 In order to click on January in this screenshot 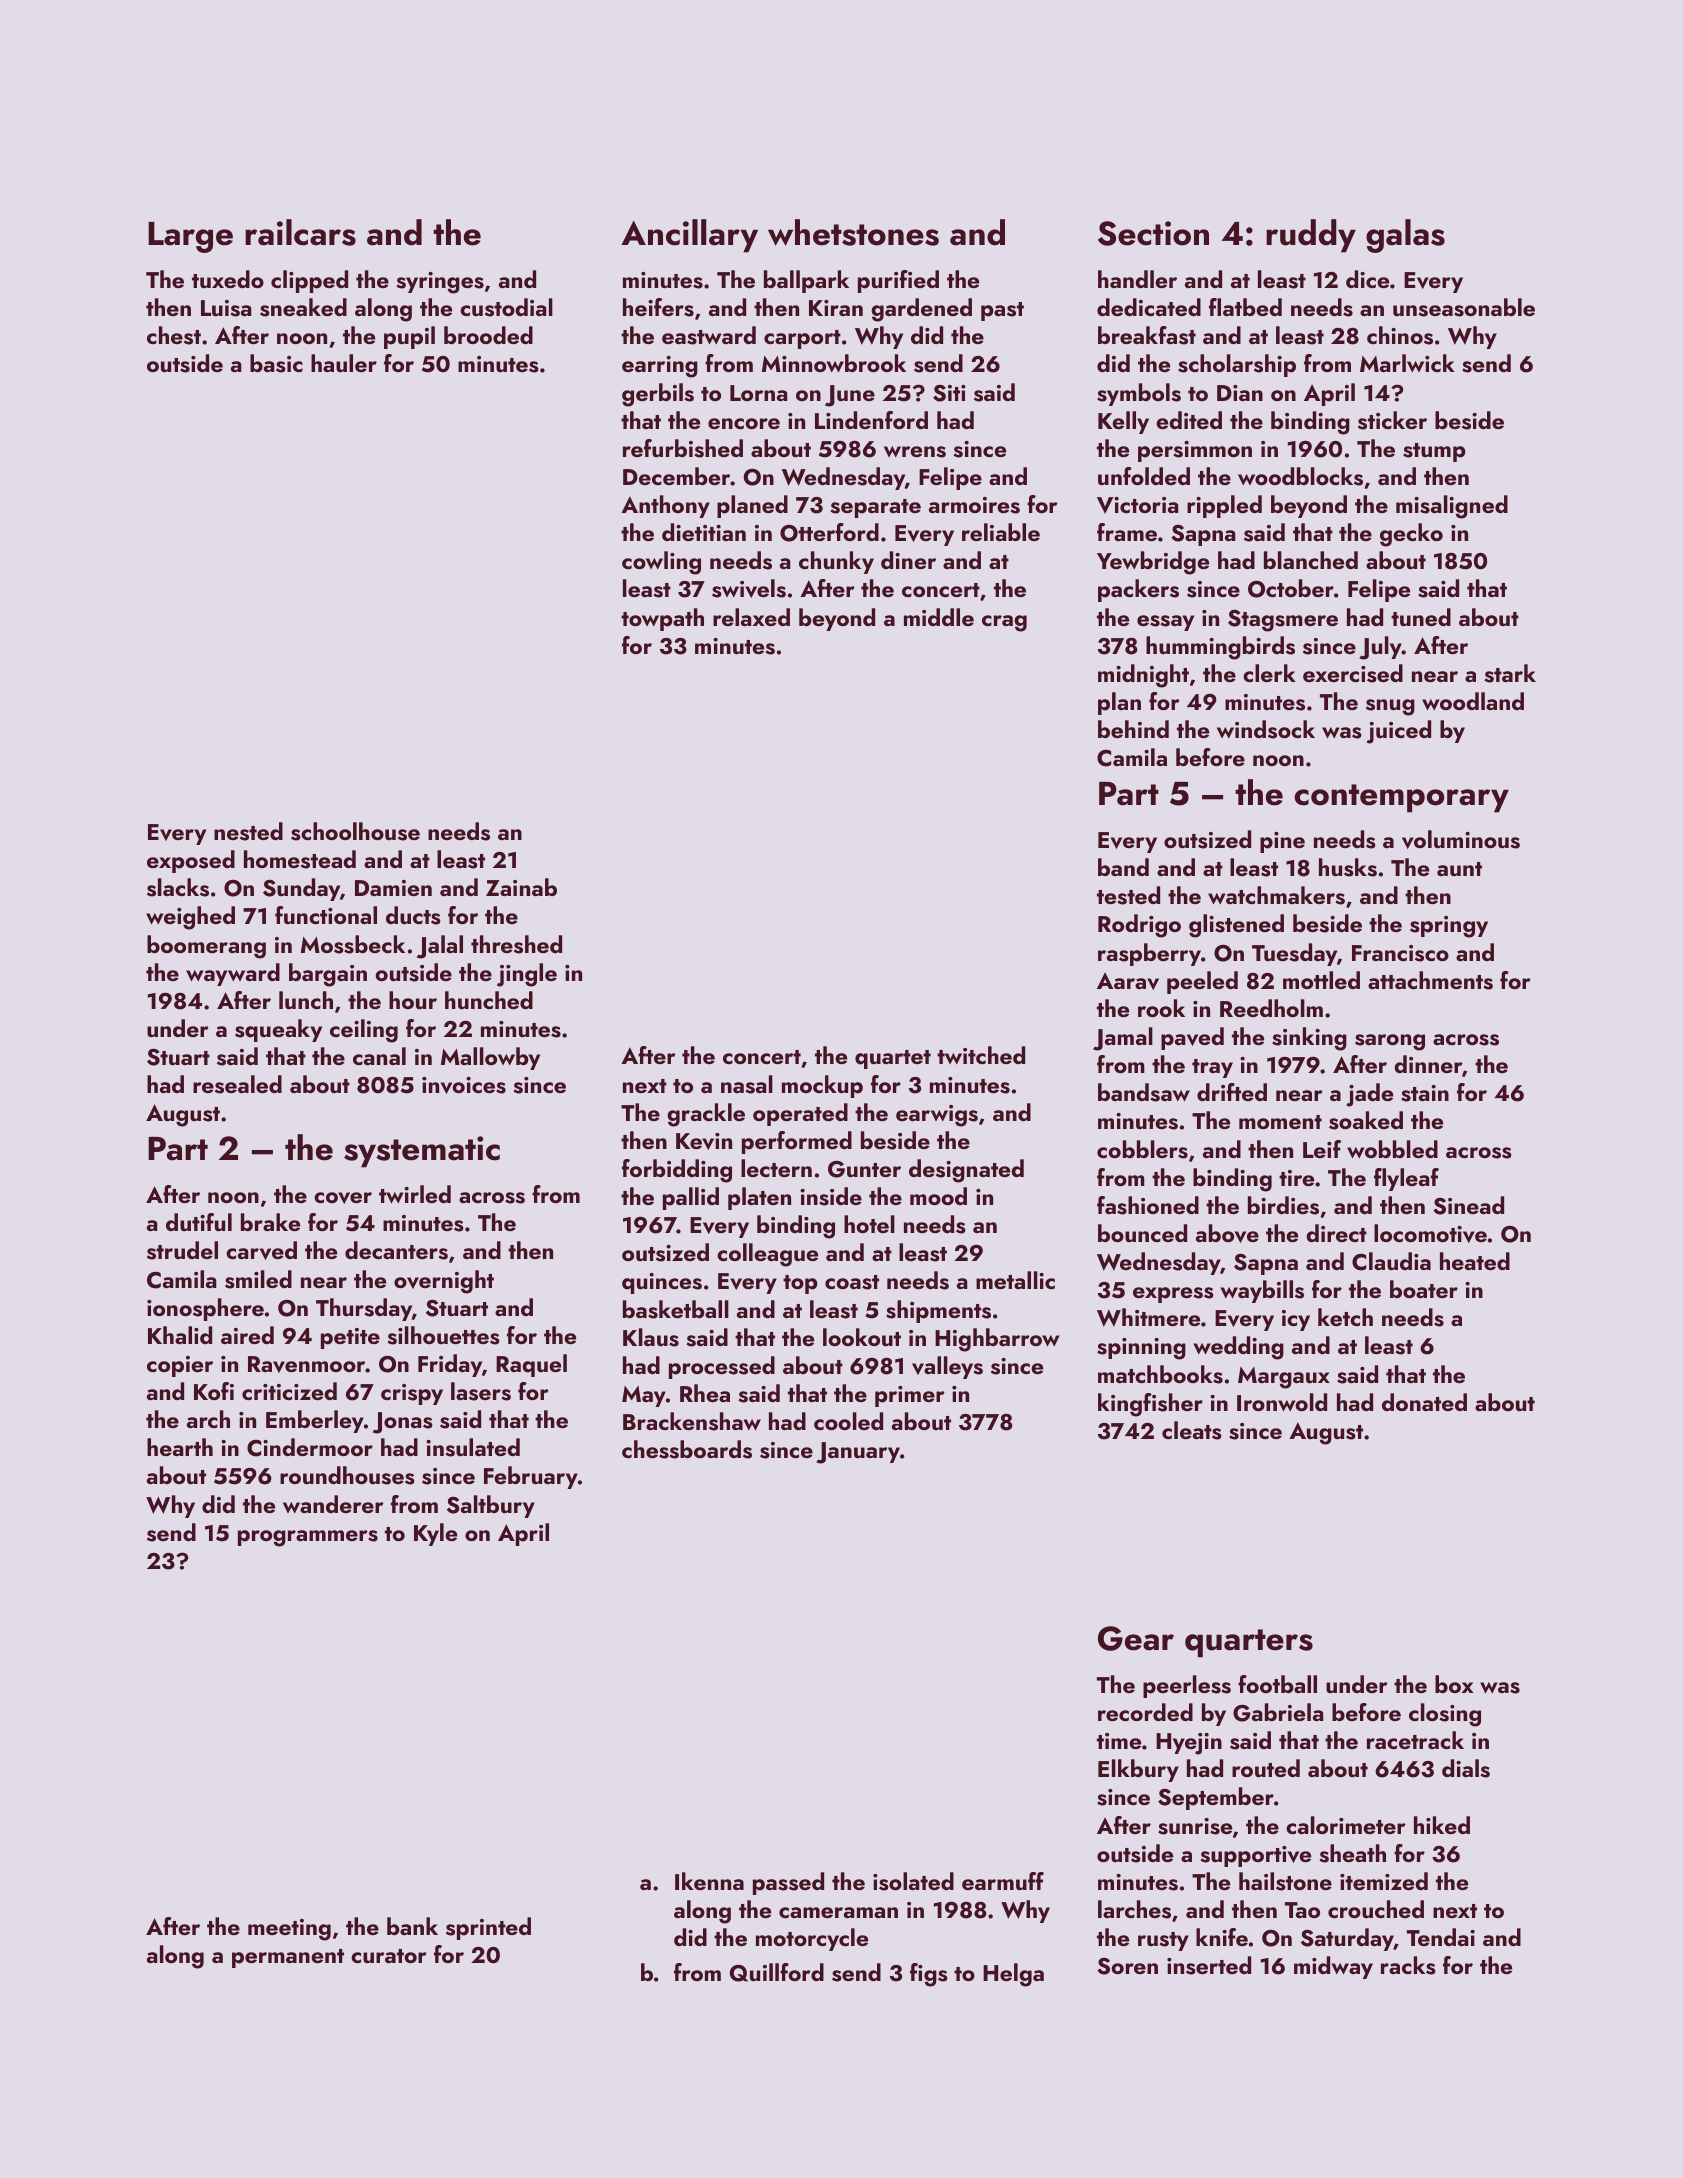, I will do `click(858, 1453)`.
